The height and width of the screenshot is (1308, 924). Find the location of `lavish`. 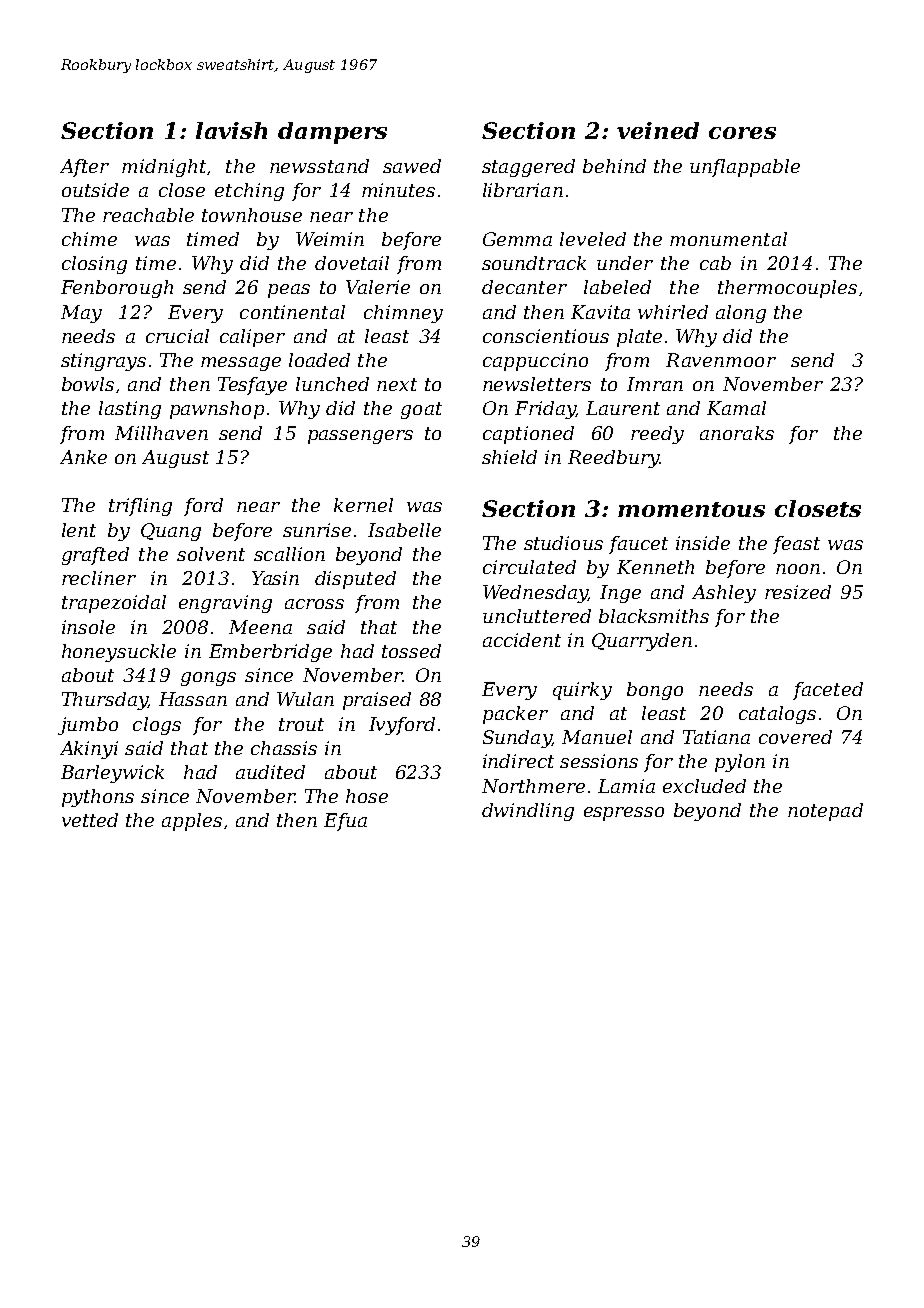

lavish is located at coordinates (231, 130).
